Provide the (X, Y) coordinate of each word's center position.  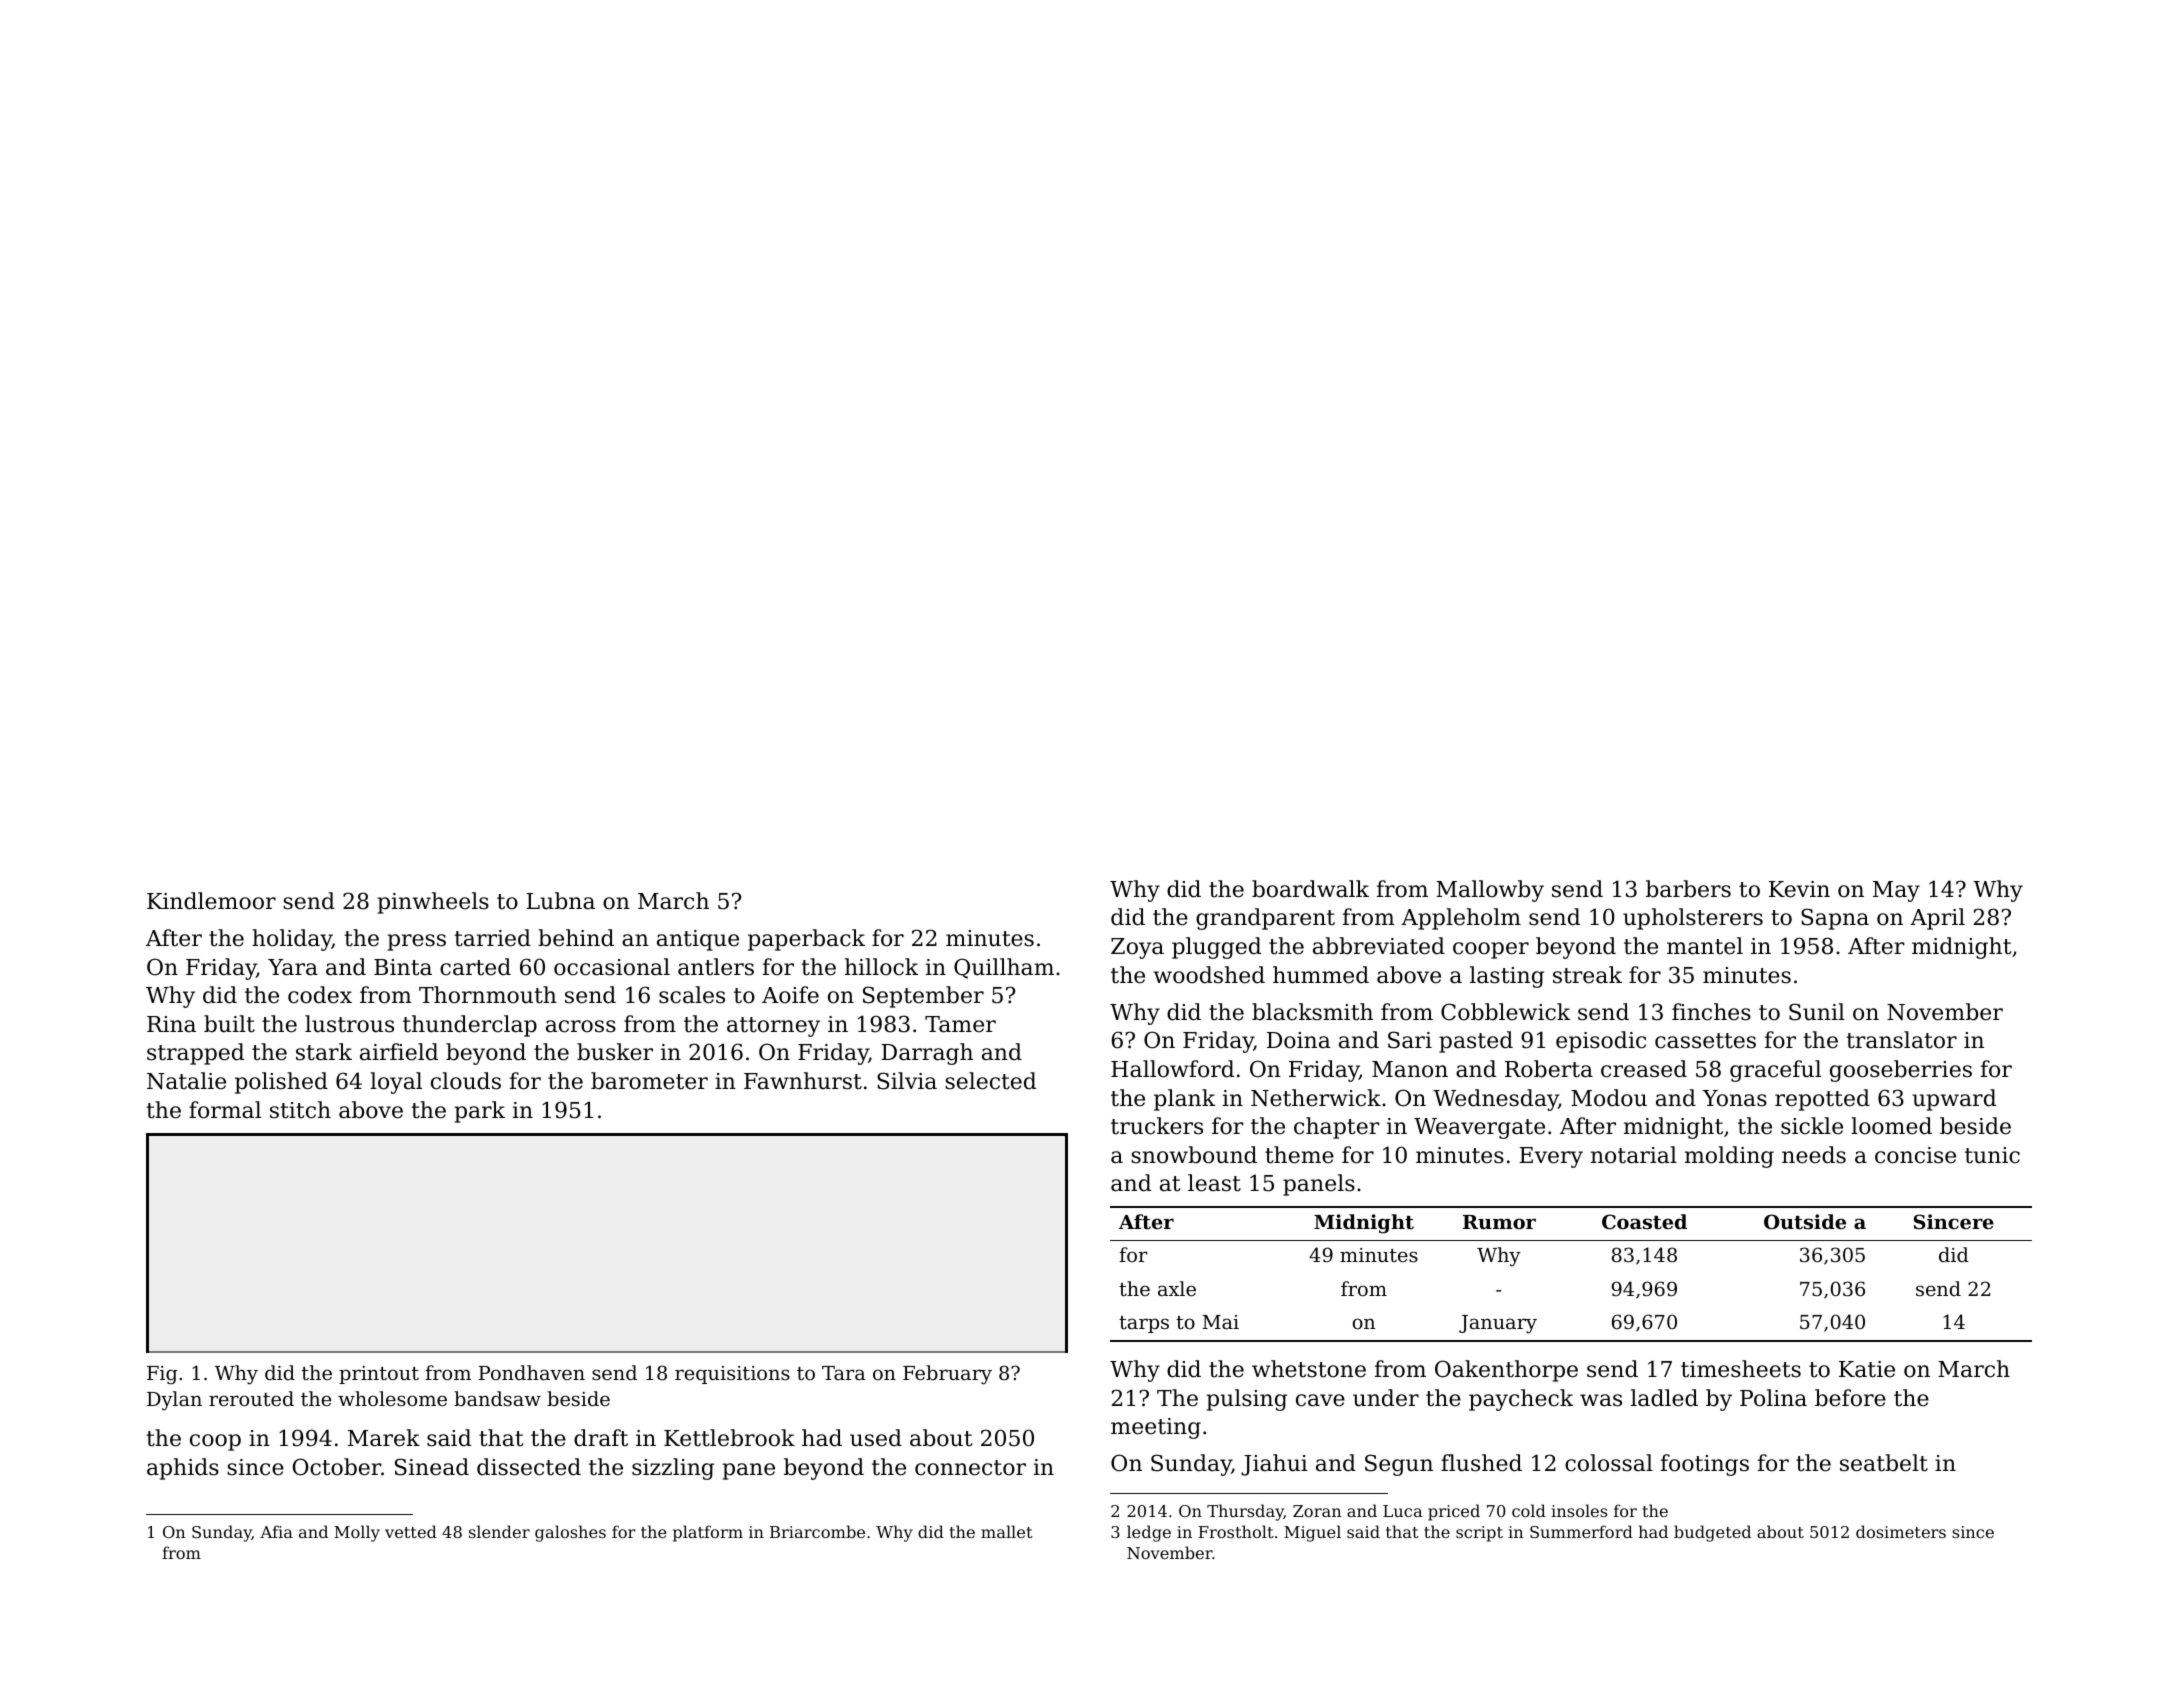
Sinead (432, 1467)
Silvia (907, 1081)
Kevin (1799, 889)
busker (615, 1052)
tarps (1144, 1324)
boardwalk (1310, 889)
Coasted (1644, 1222)
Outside (1805, 1222)
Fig (162, 1375)
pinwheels (433, 903)
